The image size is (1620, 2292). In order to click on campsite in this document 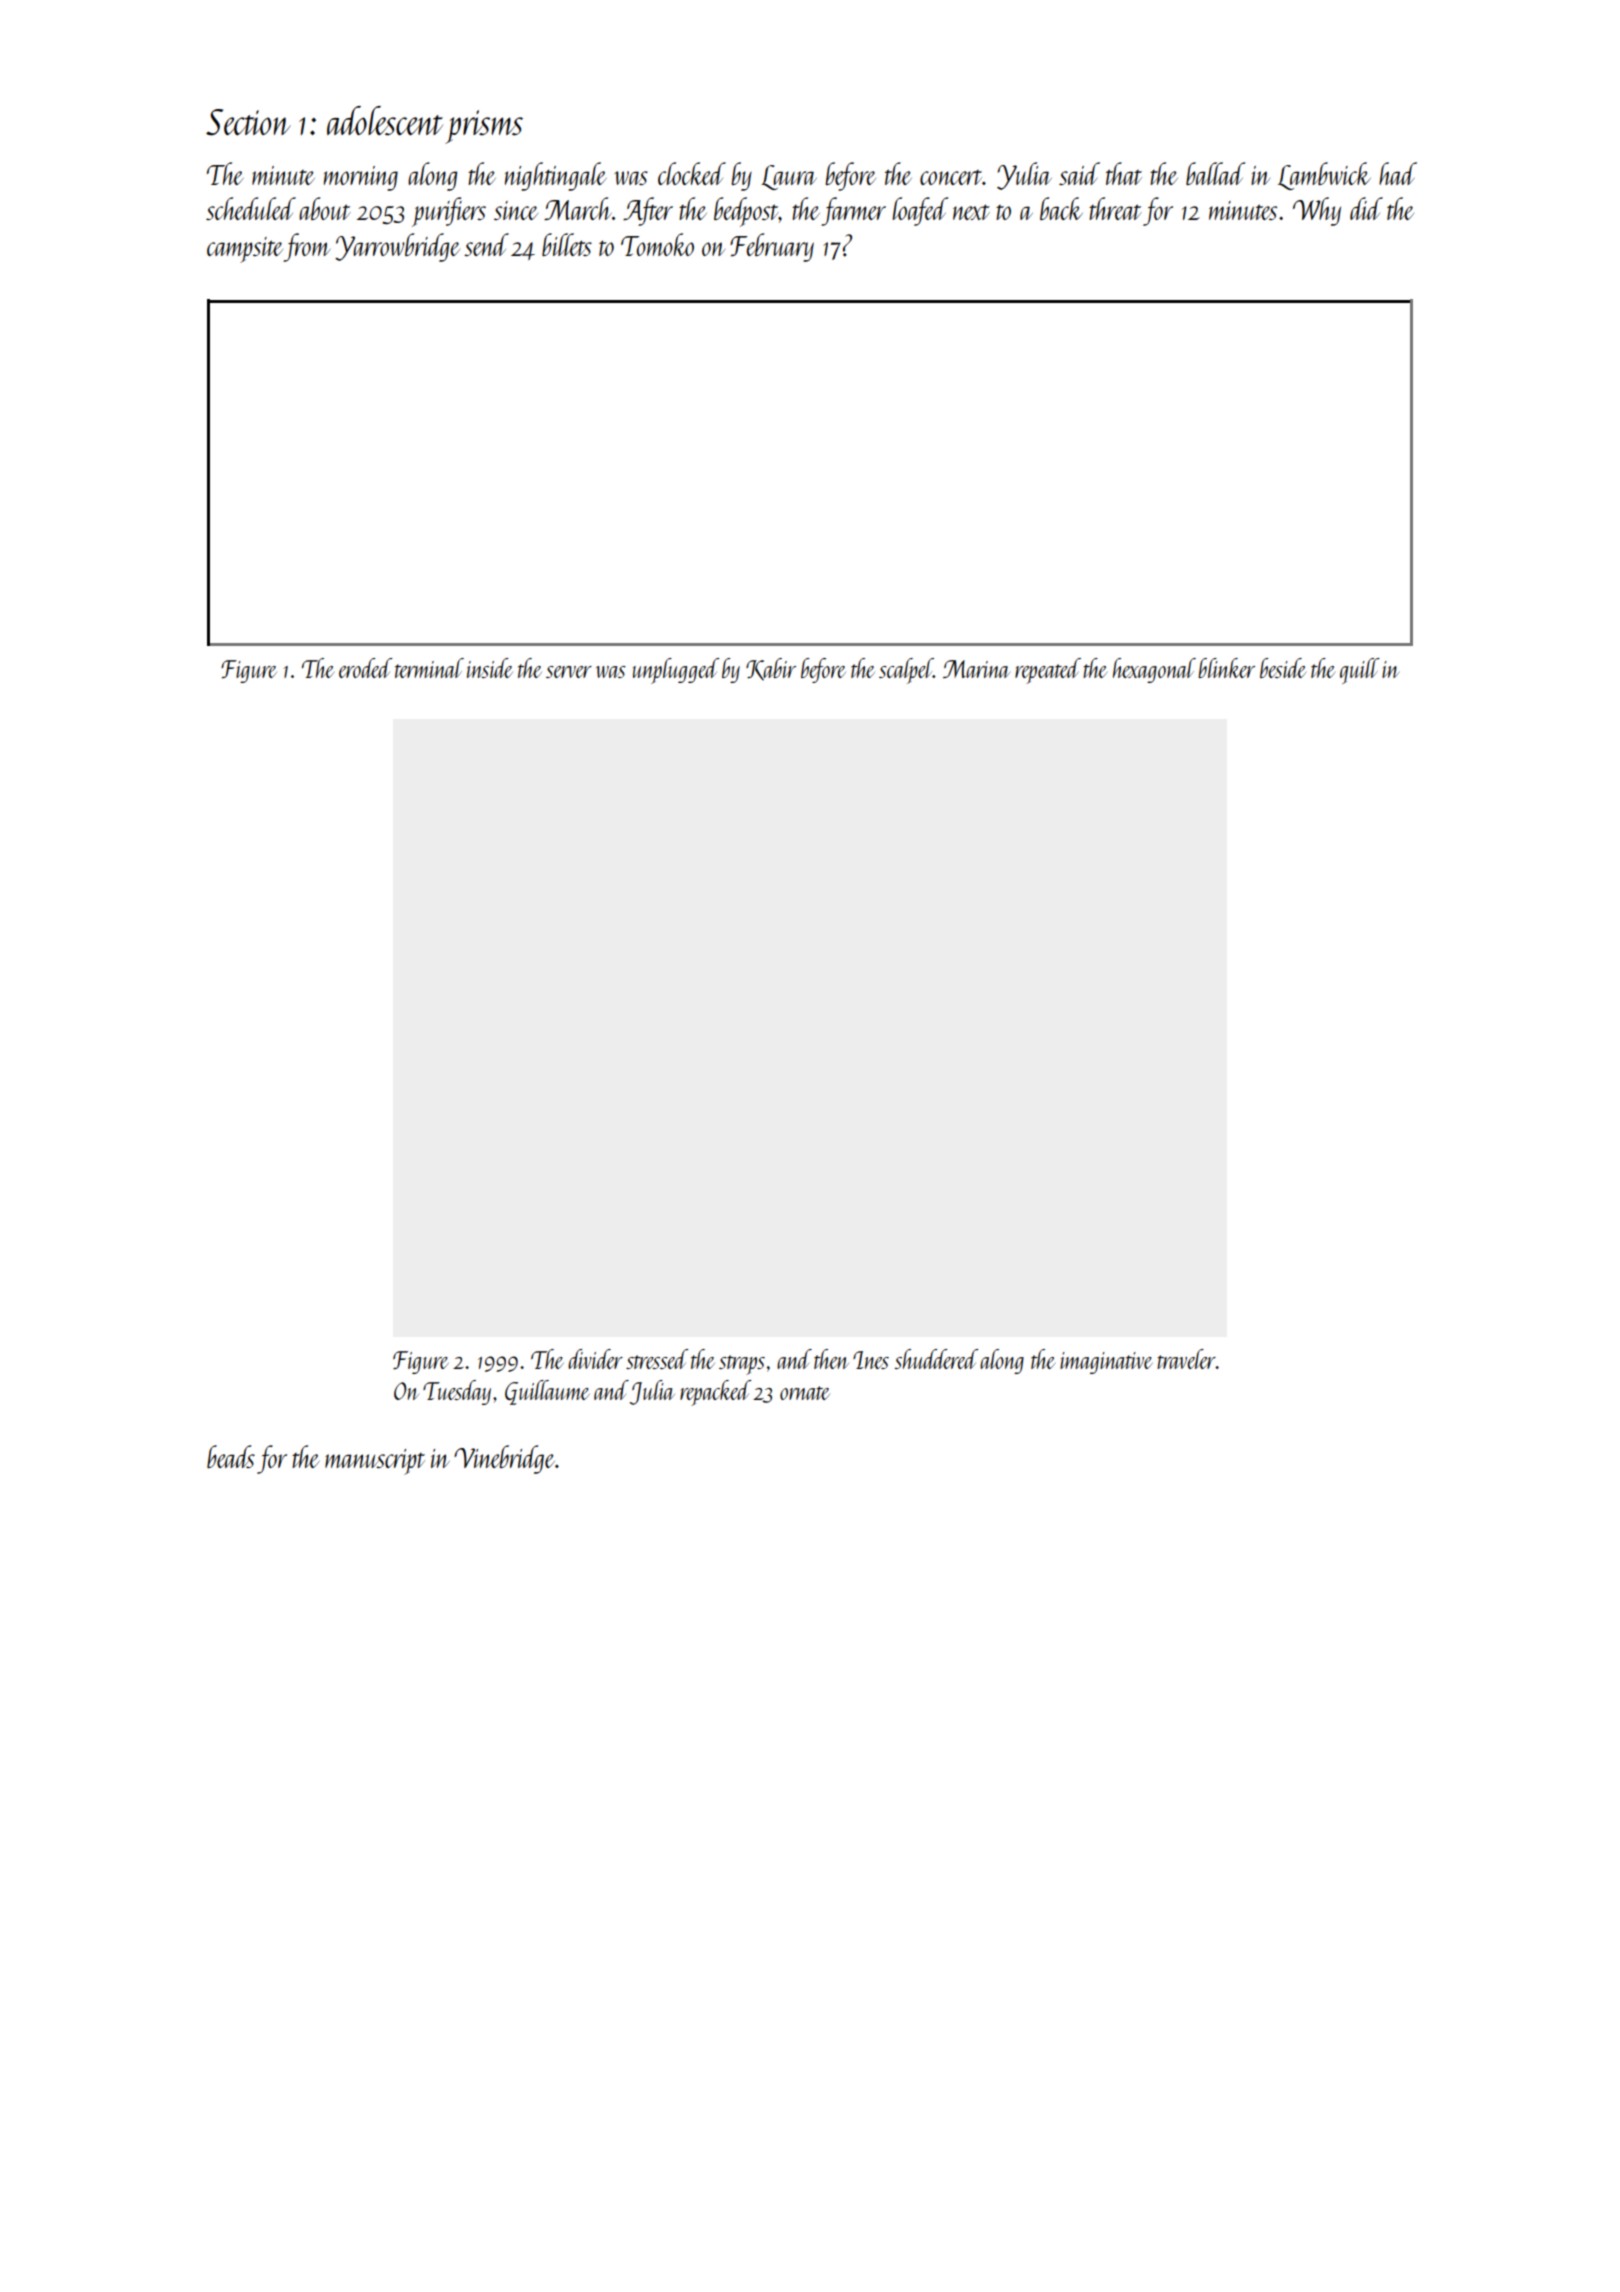, I will do `click(245, 250)`.
